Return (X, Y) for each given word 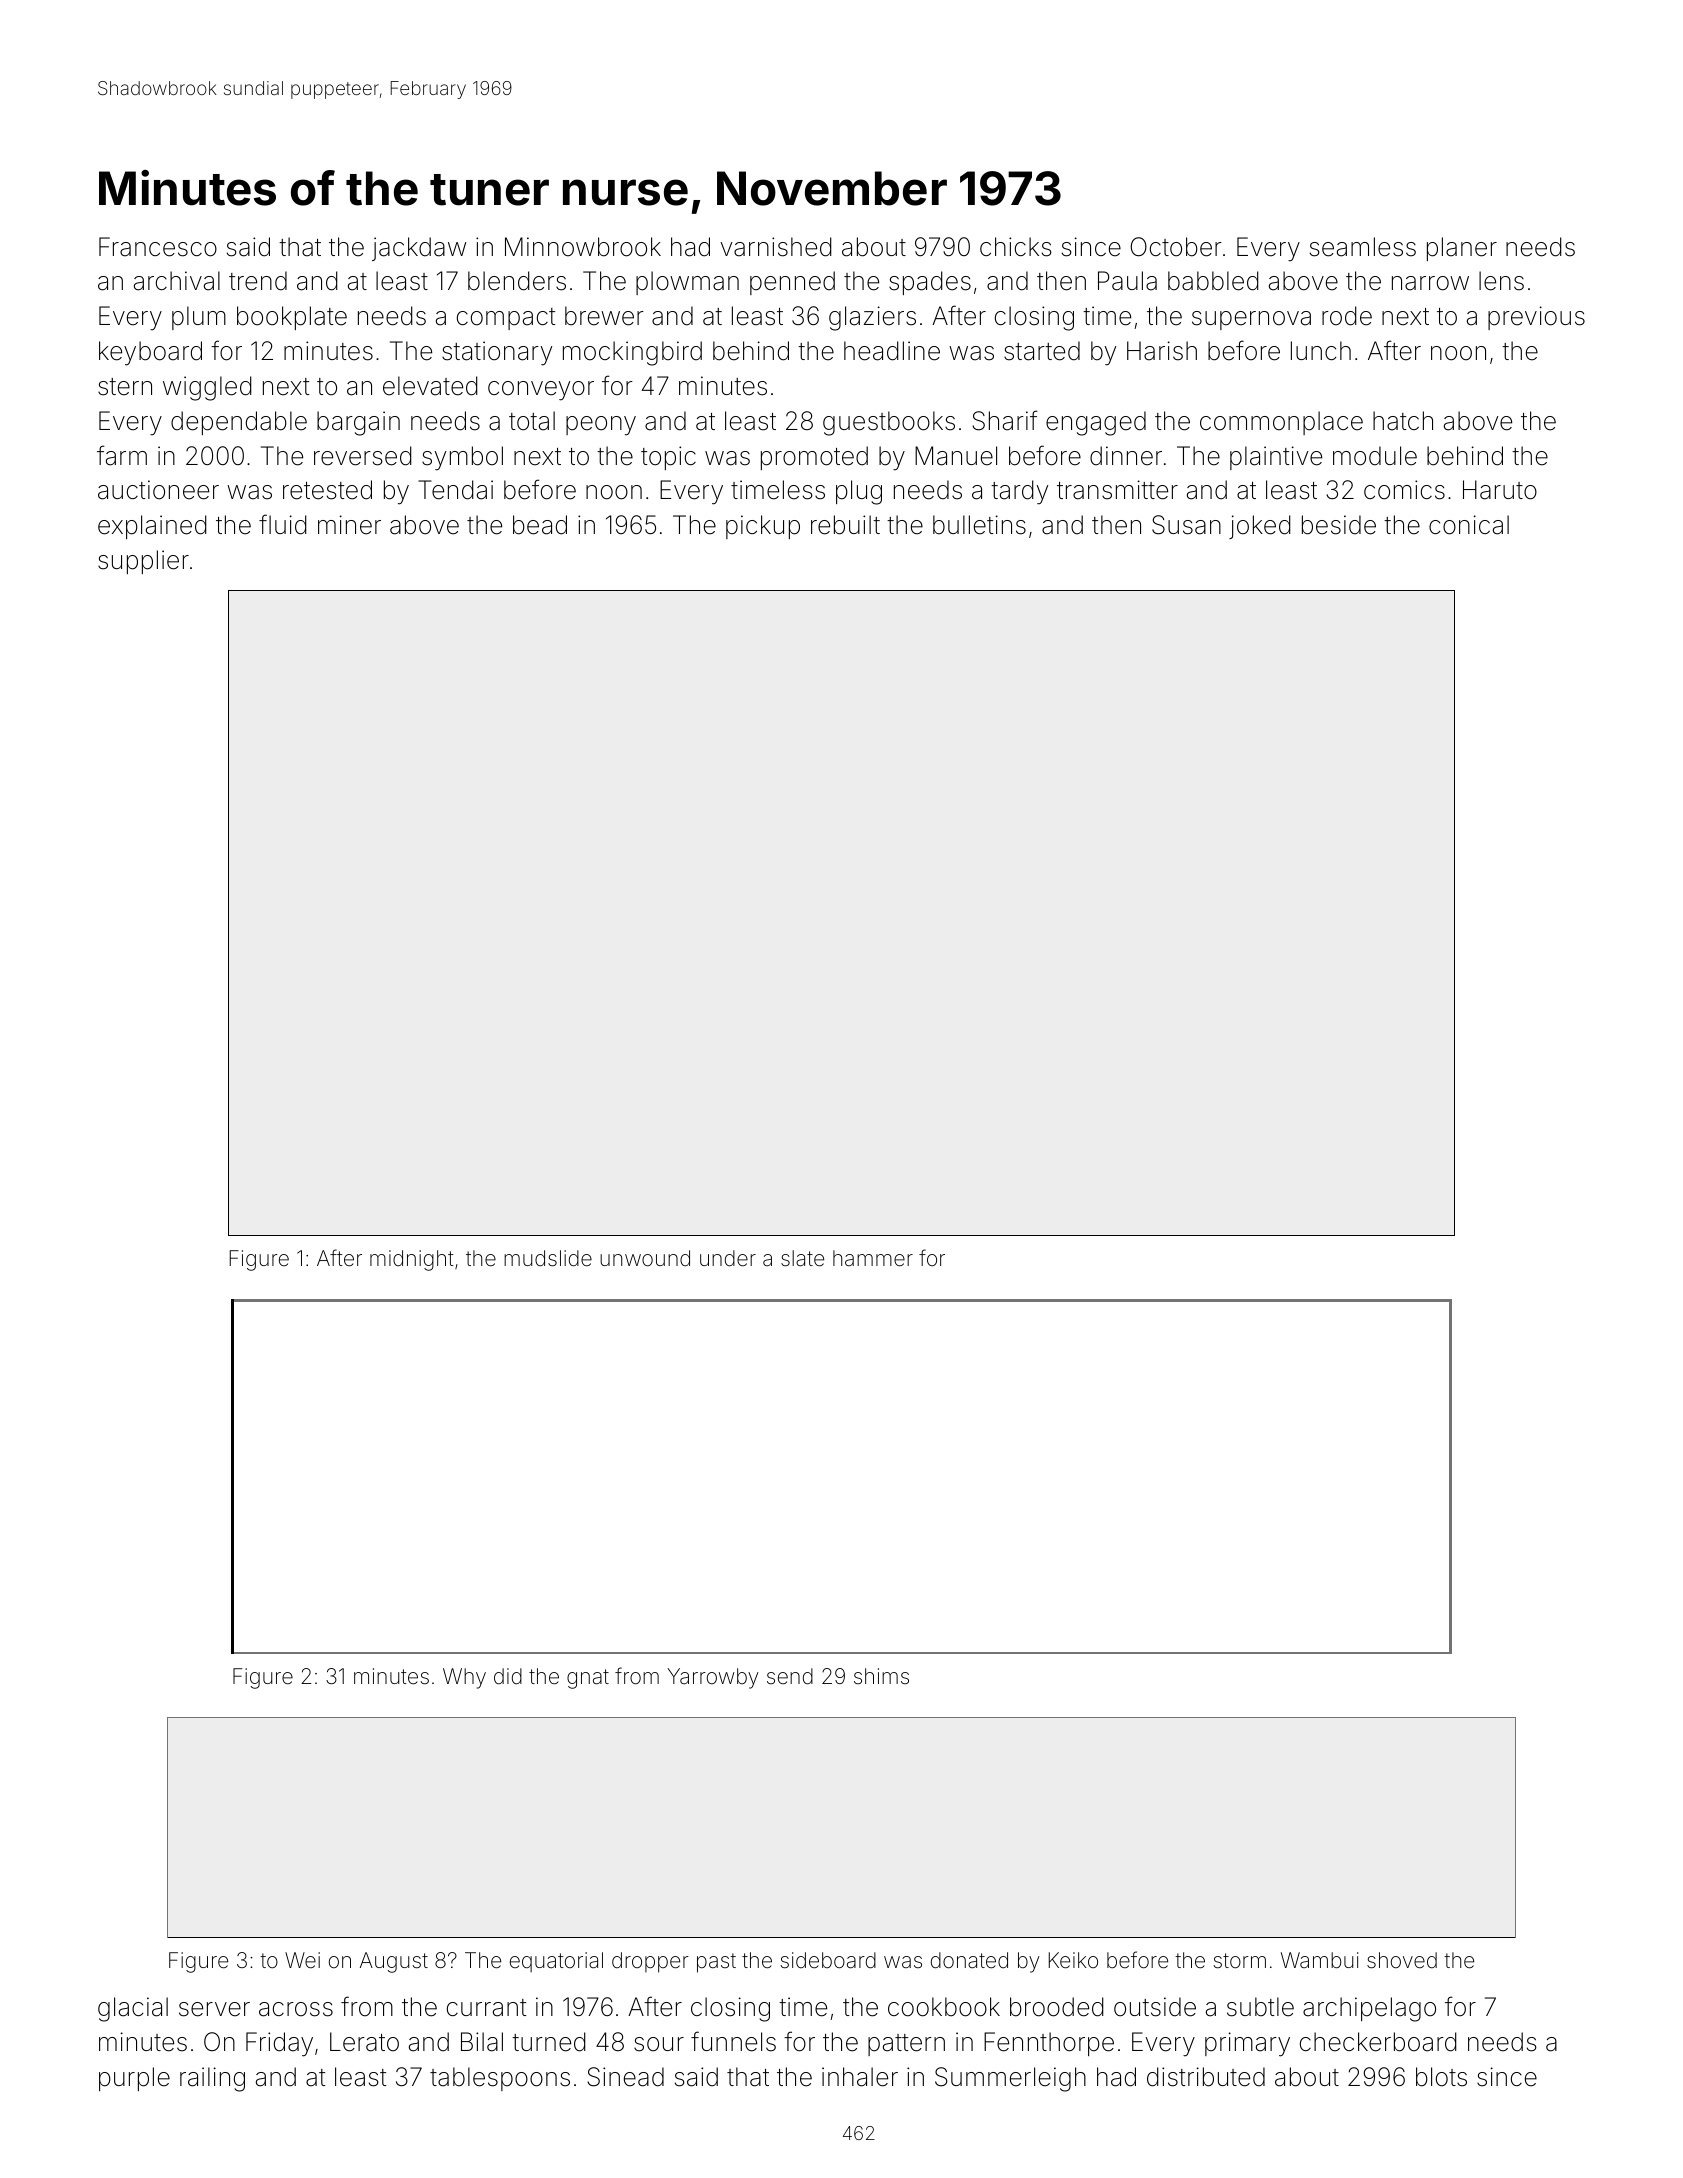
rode (1347, 316)
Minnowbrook (583, 247)
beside (1339, 525)
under (728, 1258)
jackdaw (419, 249)
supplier (143, 562)
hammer (873, 1258)
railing (212, 2079)
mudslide (548, 1258)
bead (540, 525)
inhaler (860, 2077)
